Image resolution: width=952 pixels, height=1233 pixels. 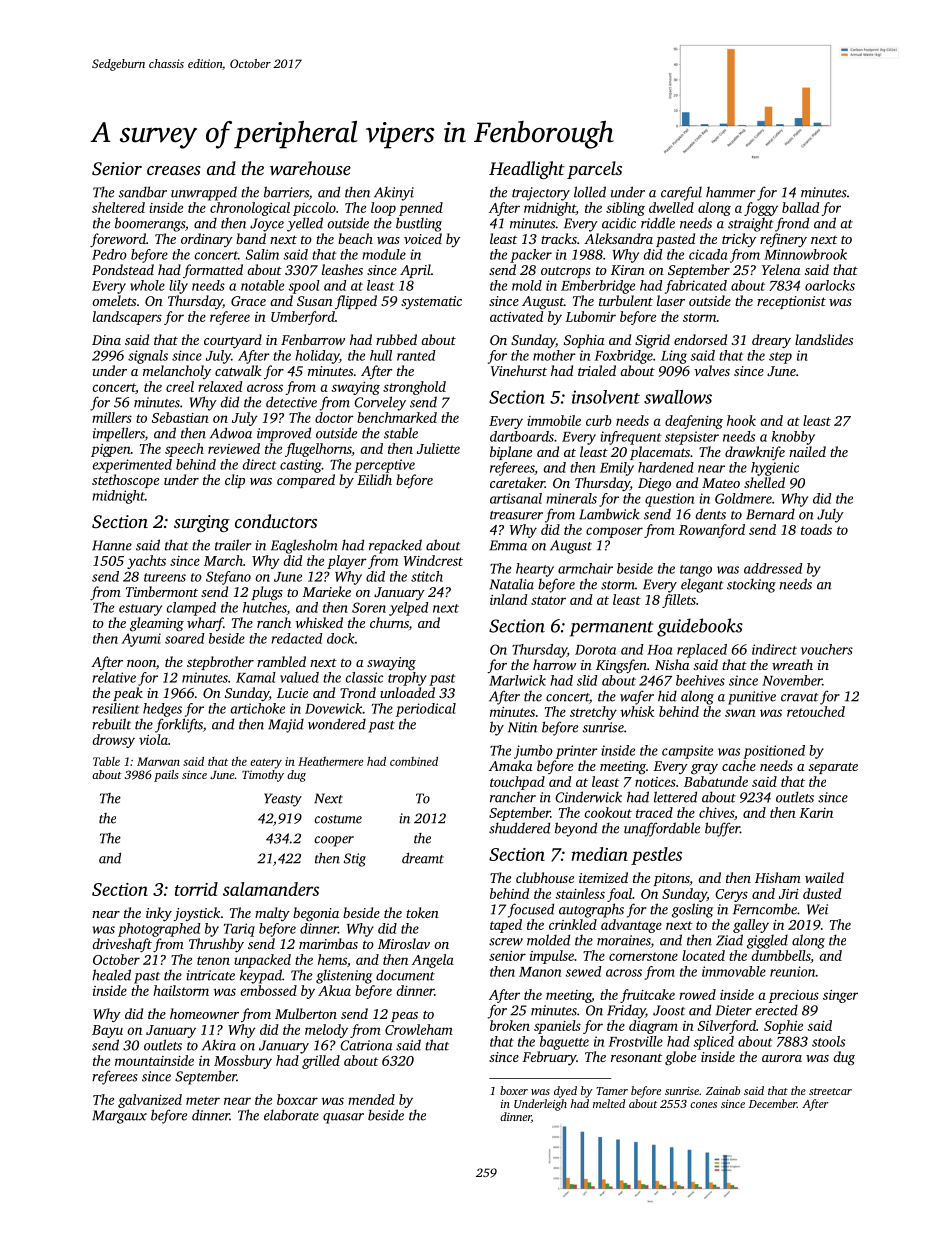 What do you see at coordinates (694, 422) in the page?
I see `deafening` at bounding box center [694, 422].
